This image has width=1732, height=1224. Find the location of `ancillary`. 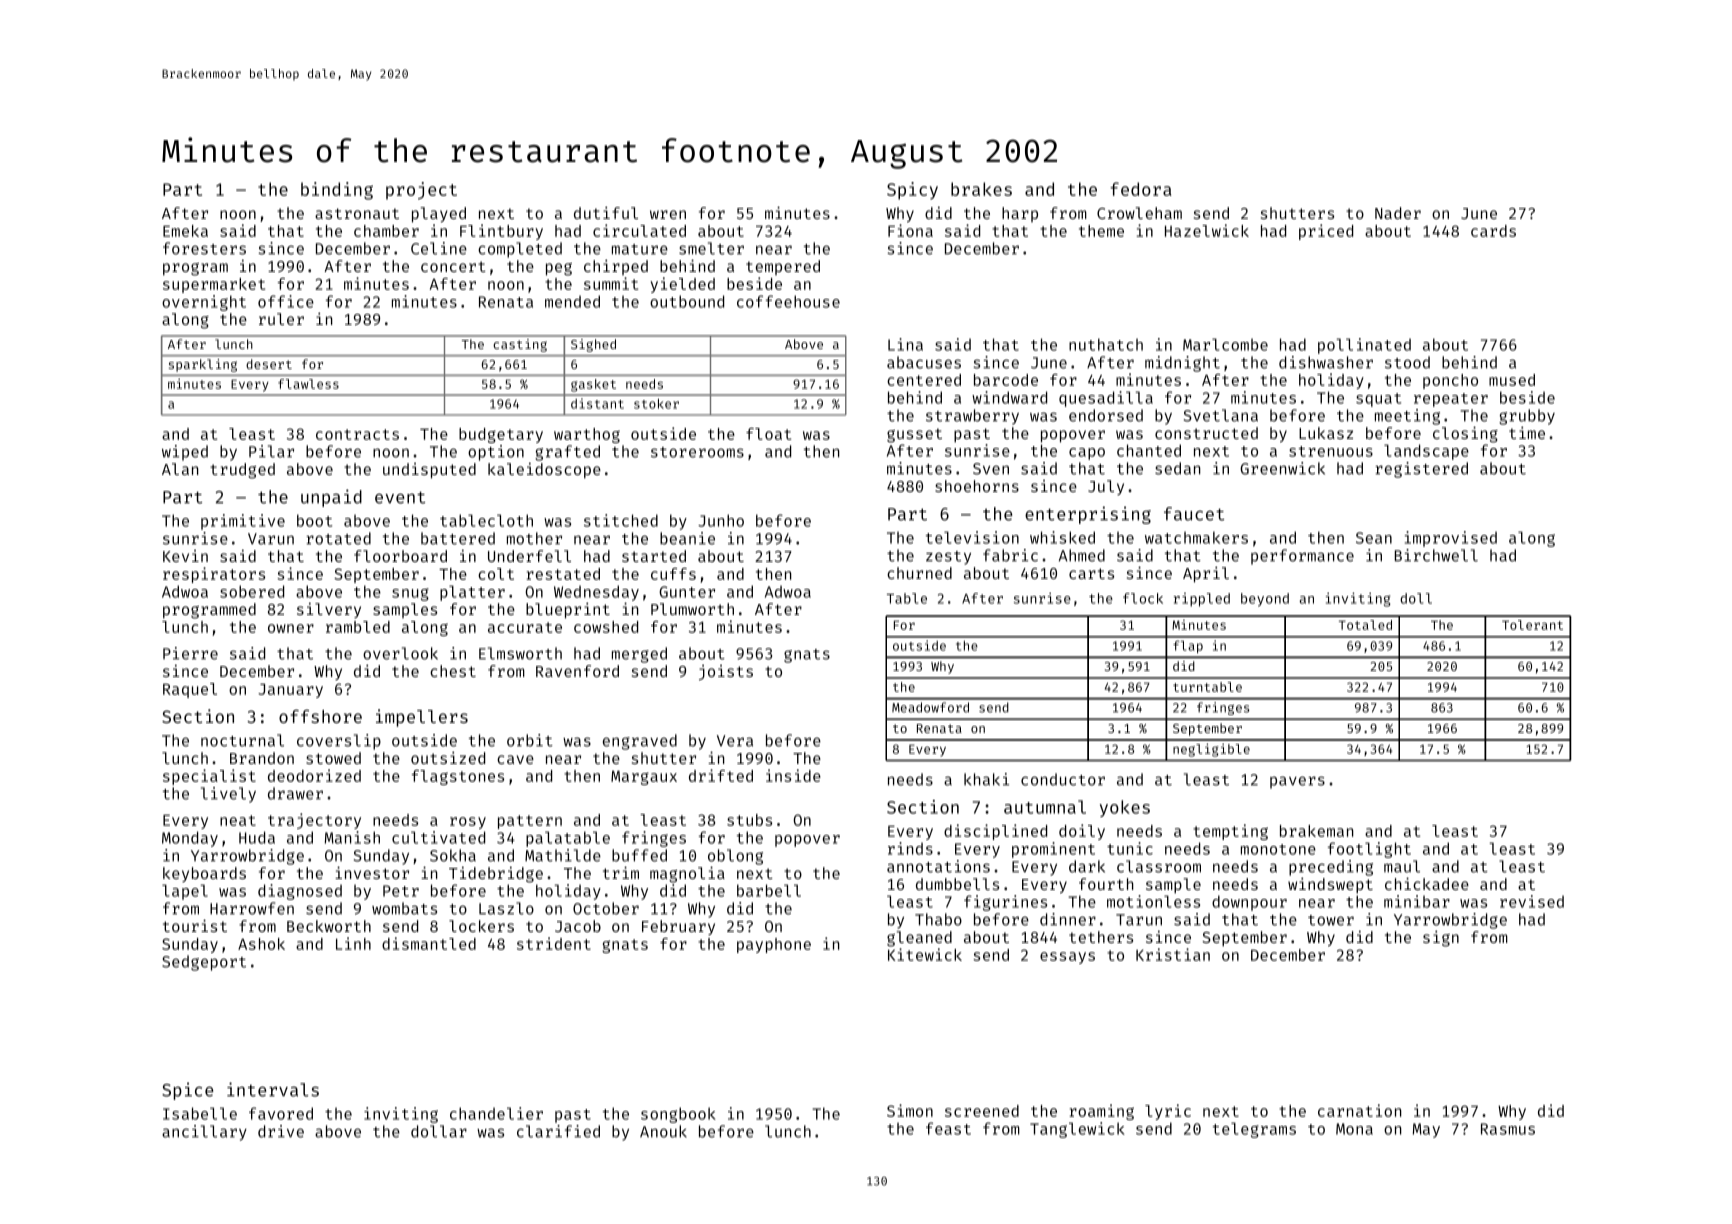

ancillary is located at coordinates (204, 1133).
